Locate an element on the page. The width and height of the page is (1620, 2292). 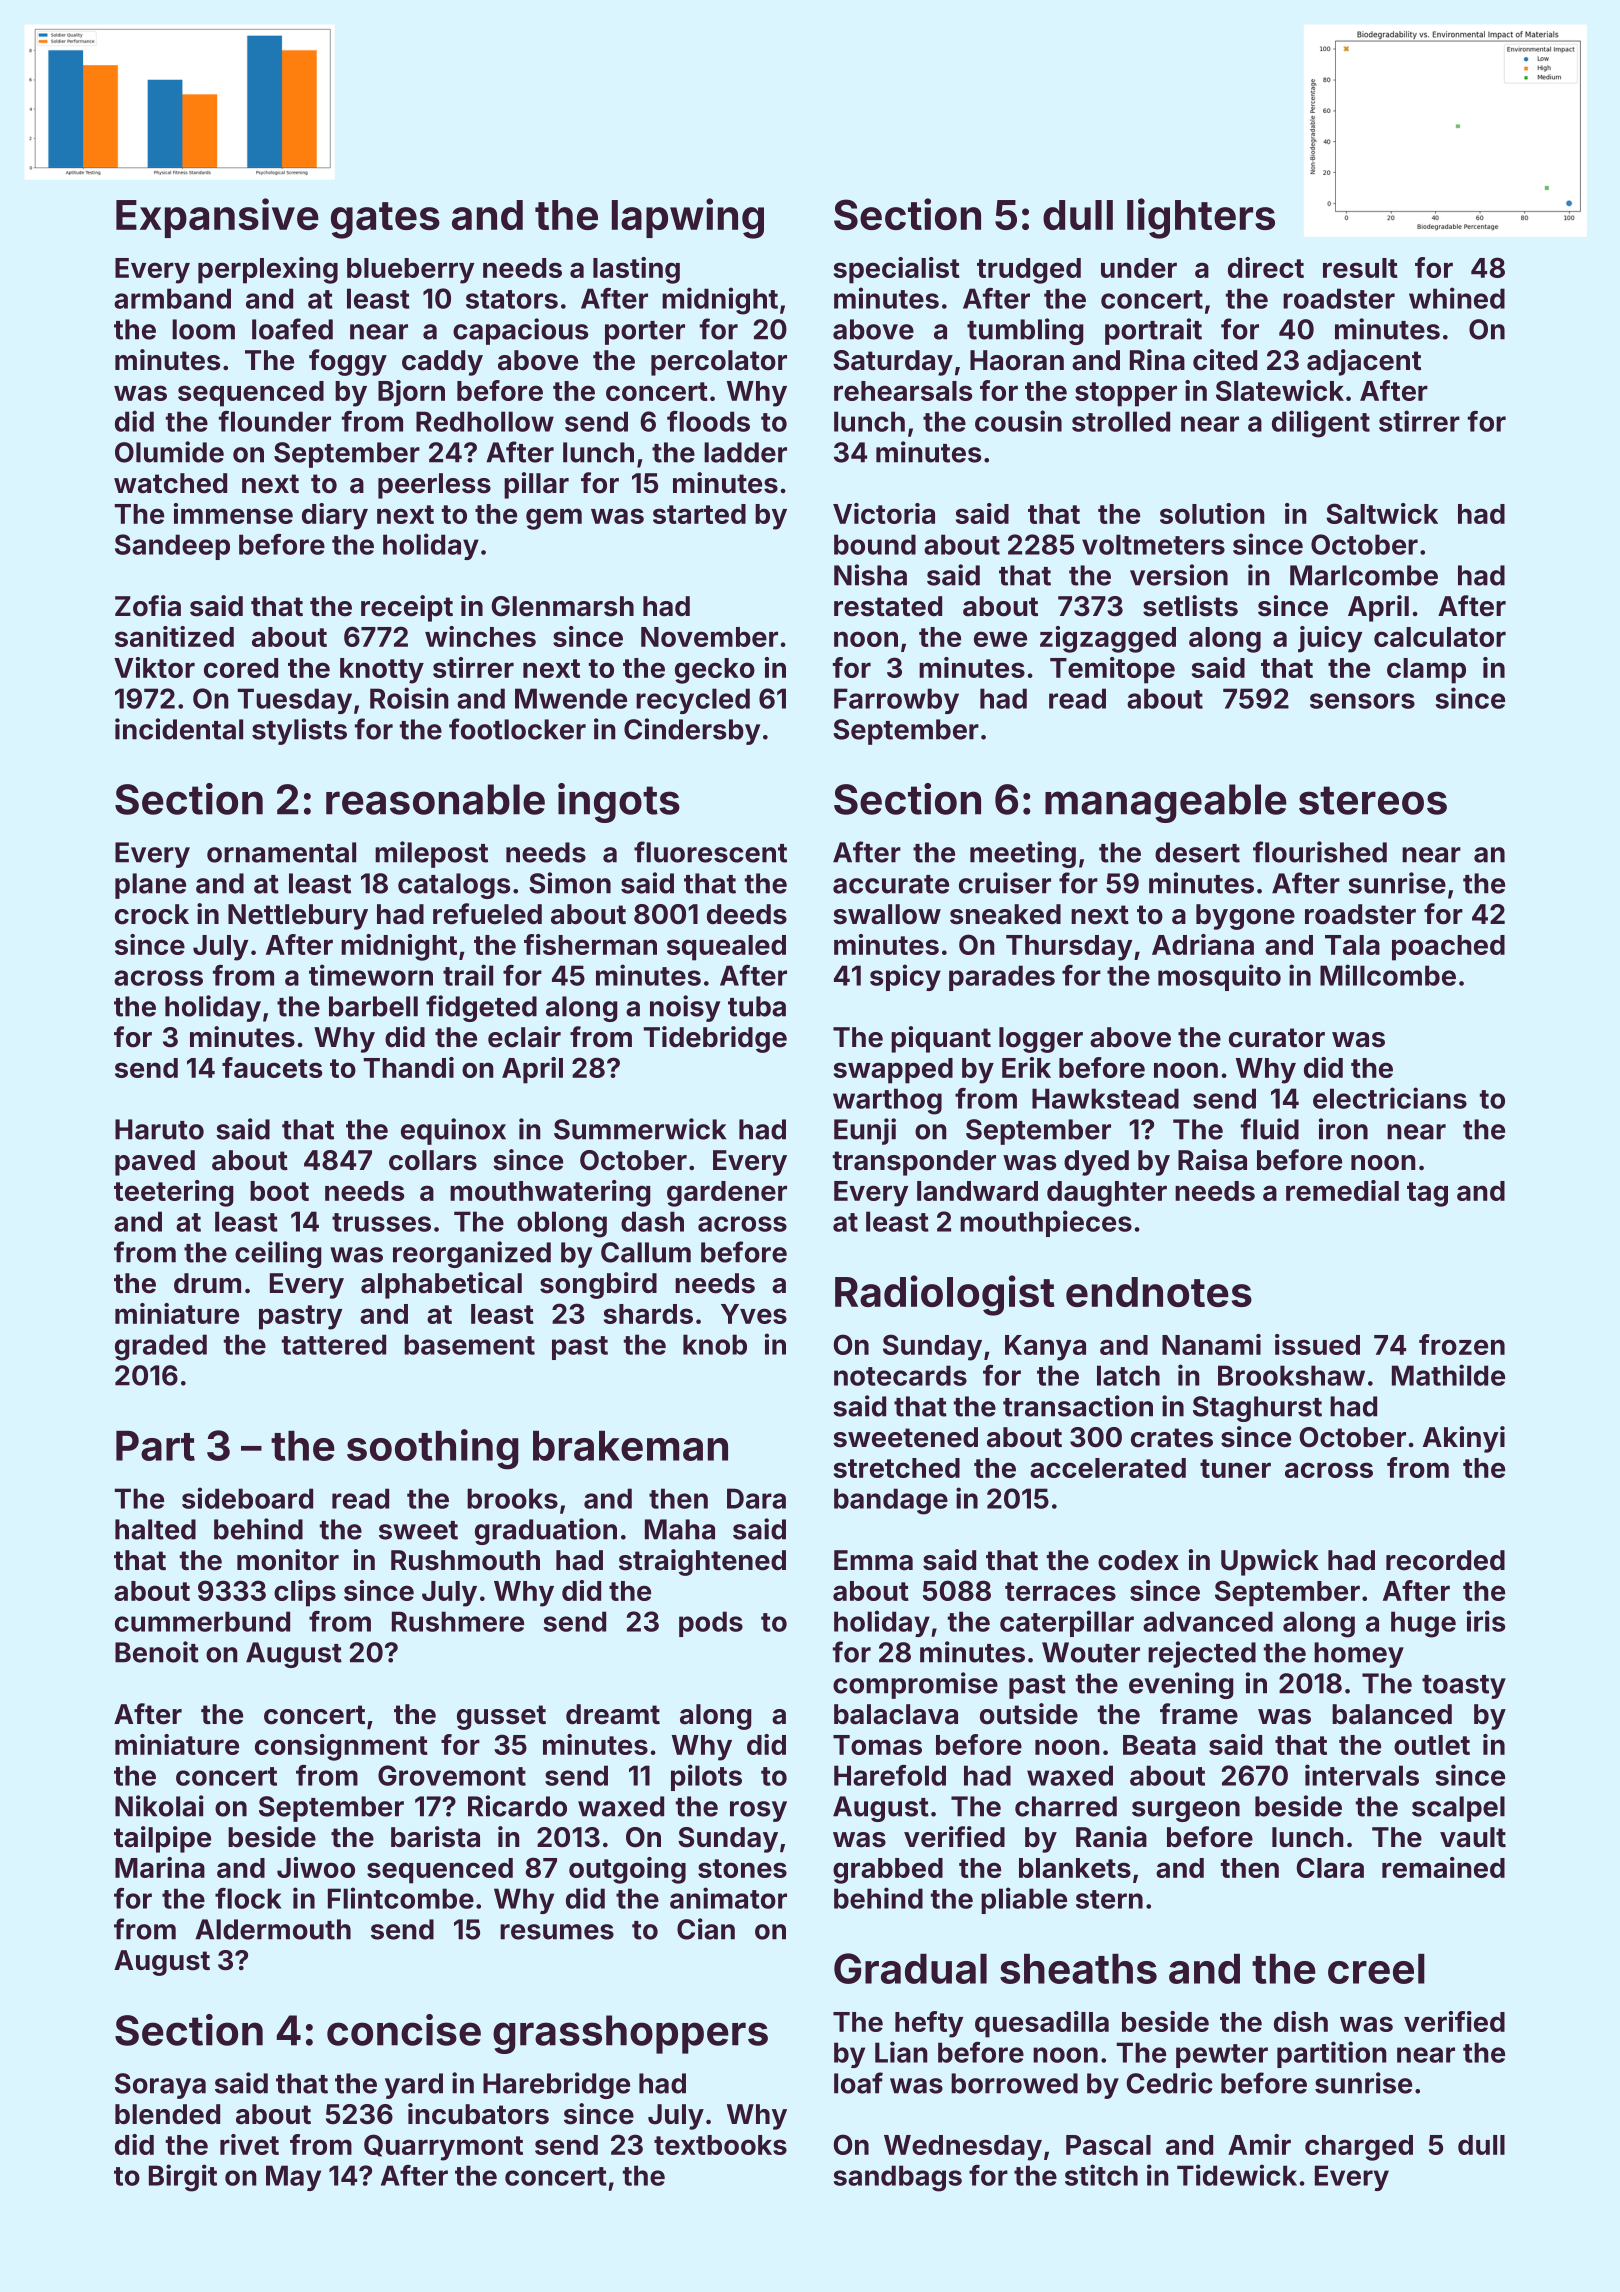
Summerwick is located at coordinates (640, 1129).
